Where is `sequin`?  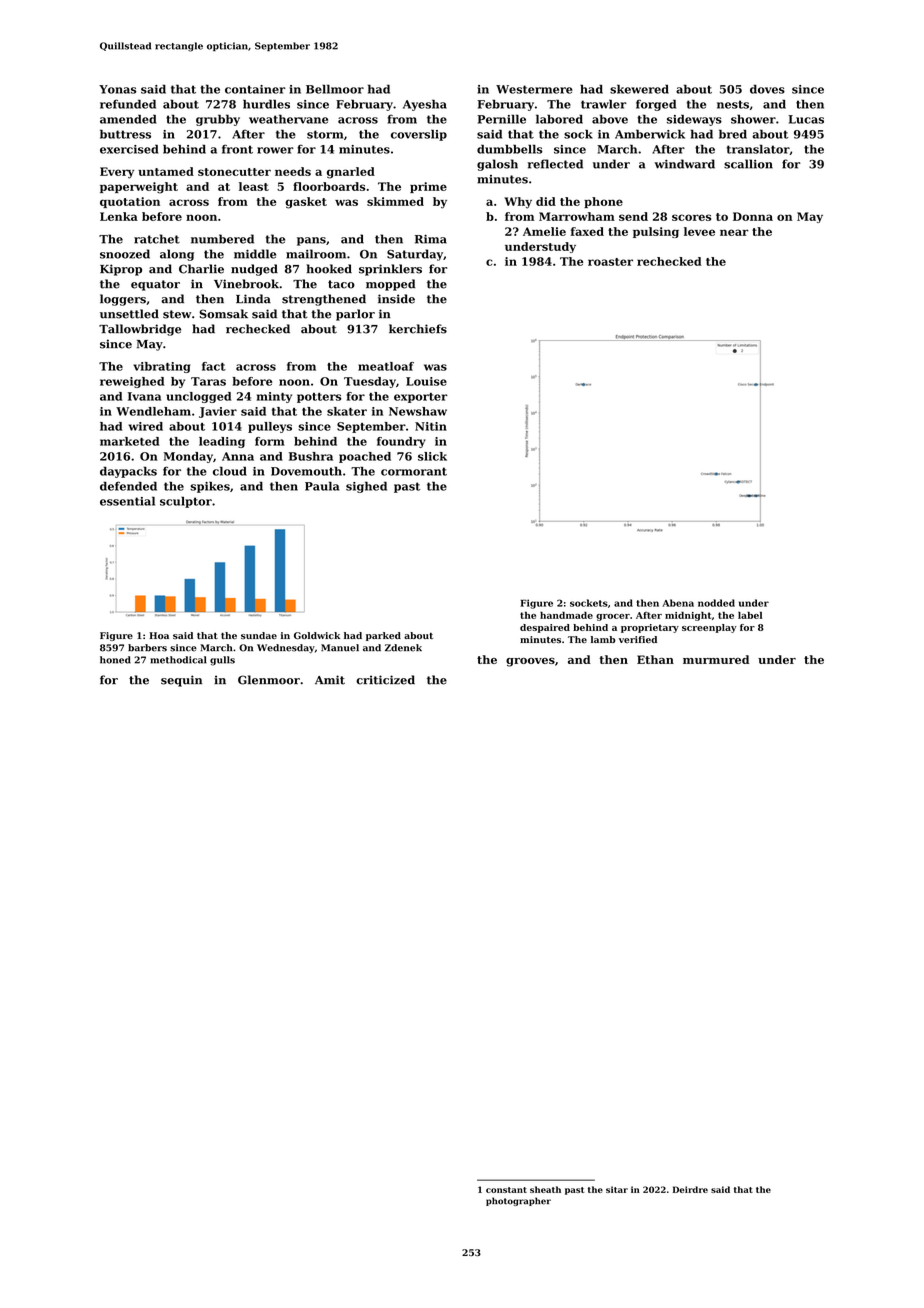
sequin is located at coordinates (181, 681).
